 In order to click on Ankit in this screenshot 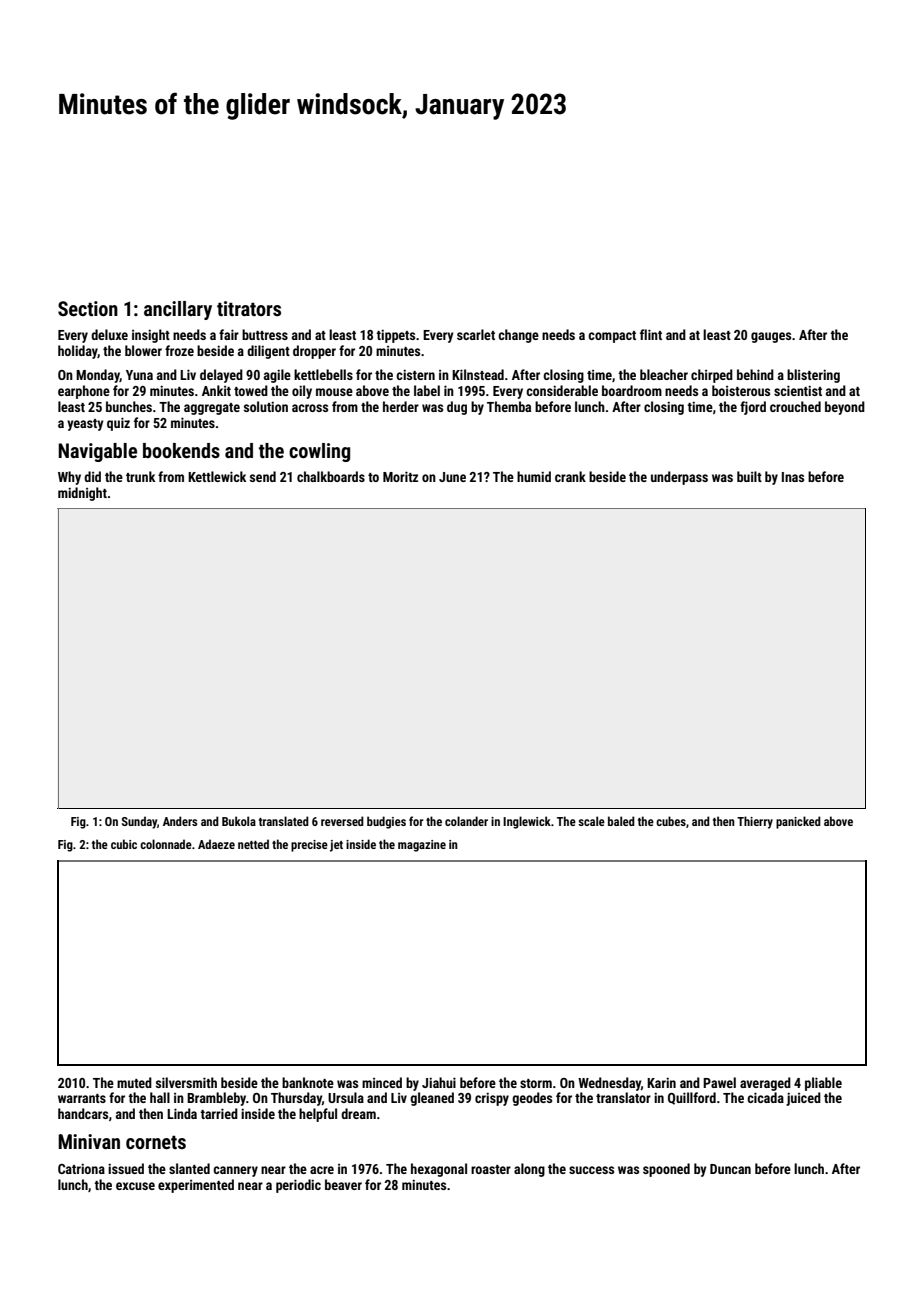, I will do `click(216, 390)`.
